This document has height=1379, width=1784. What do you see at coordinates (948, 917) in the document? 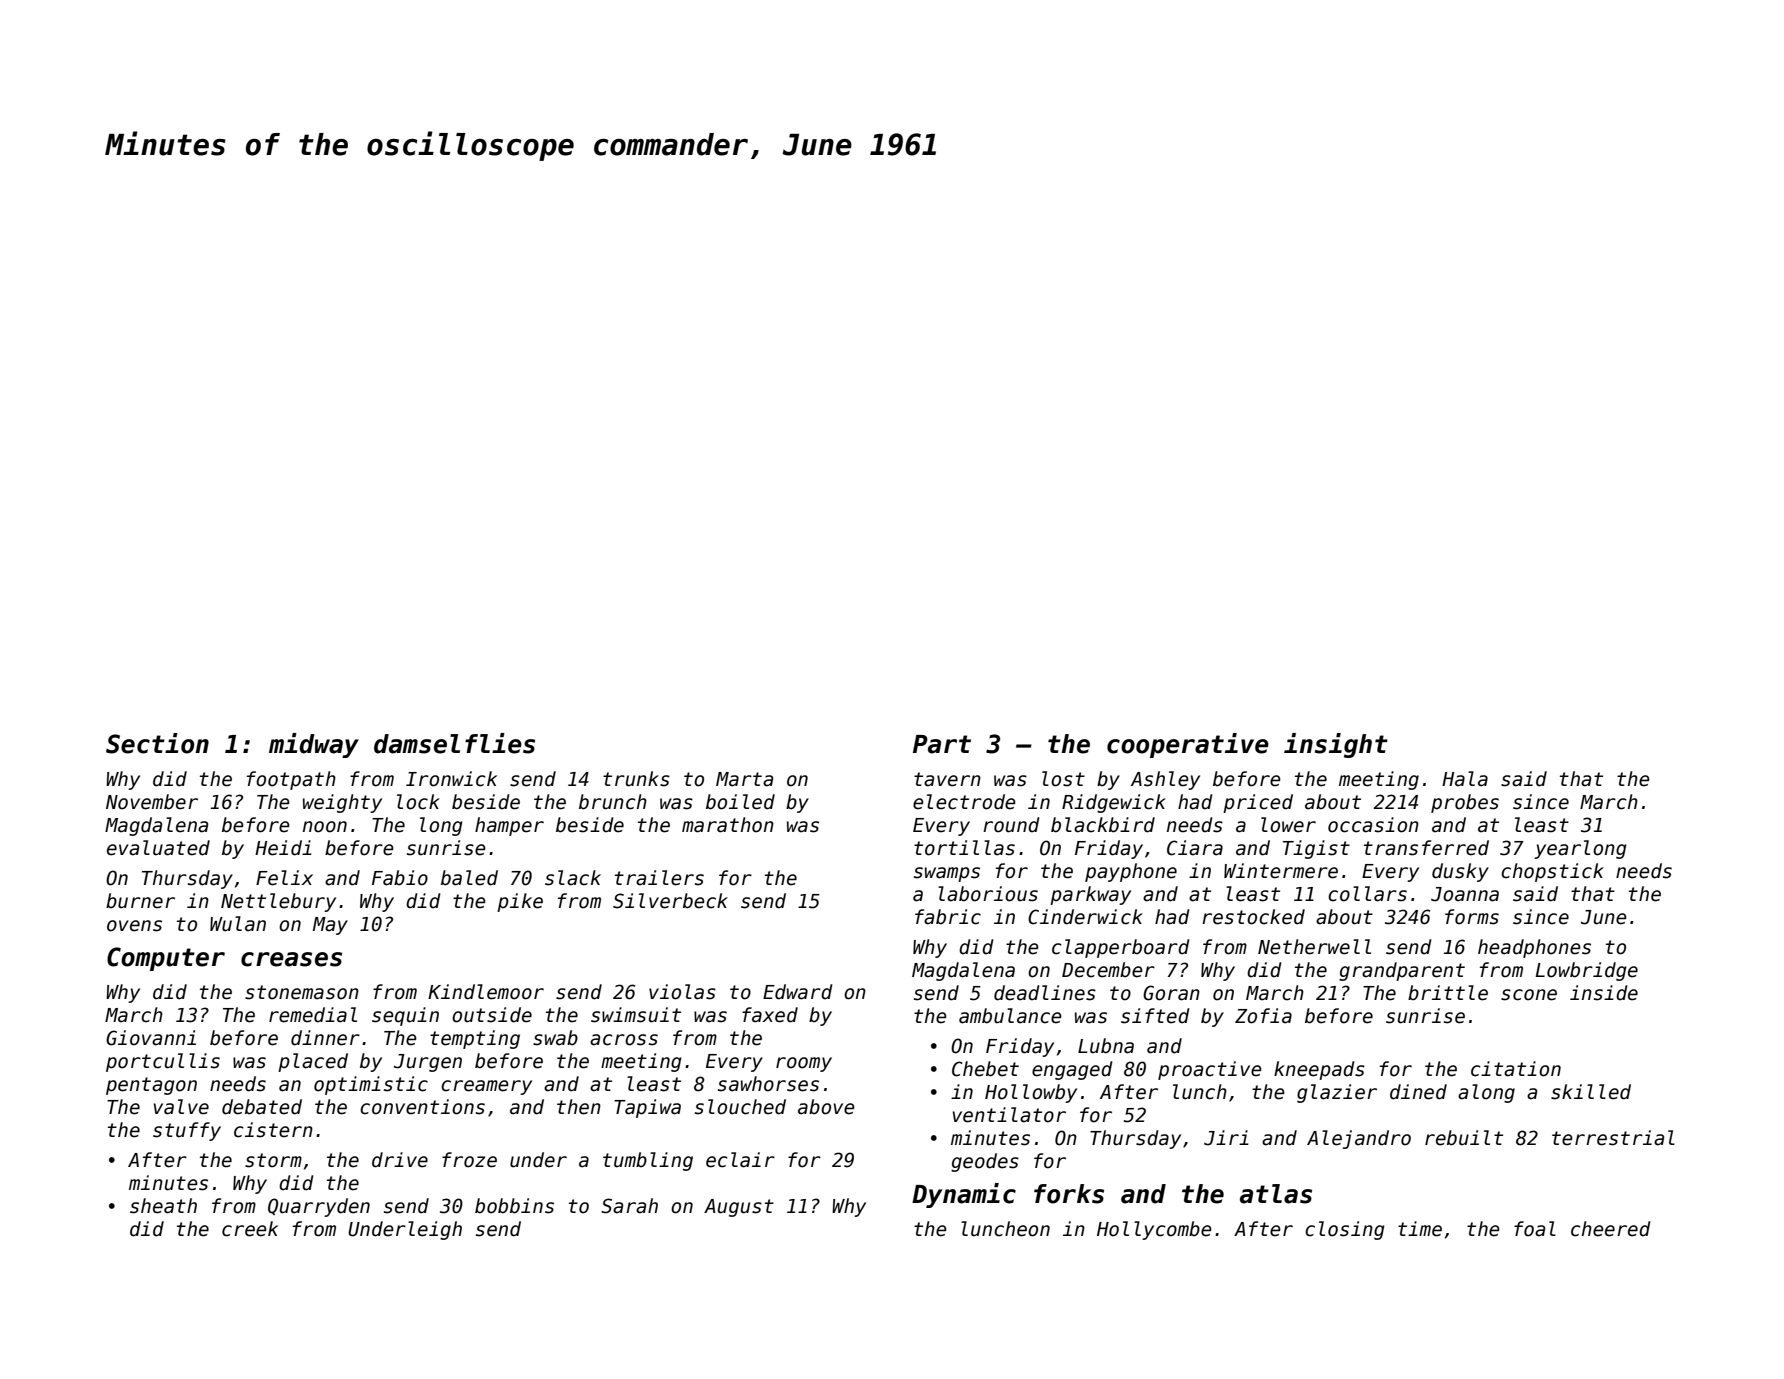
I see `fabric` at bounding box center [948, 917].
